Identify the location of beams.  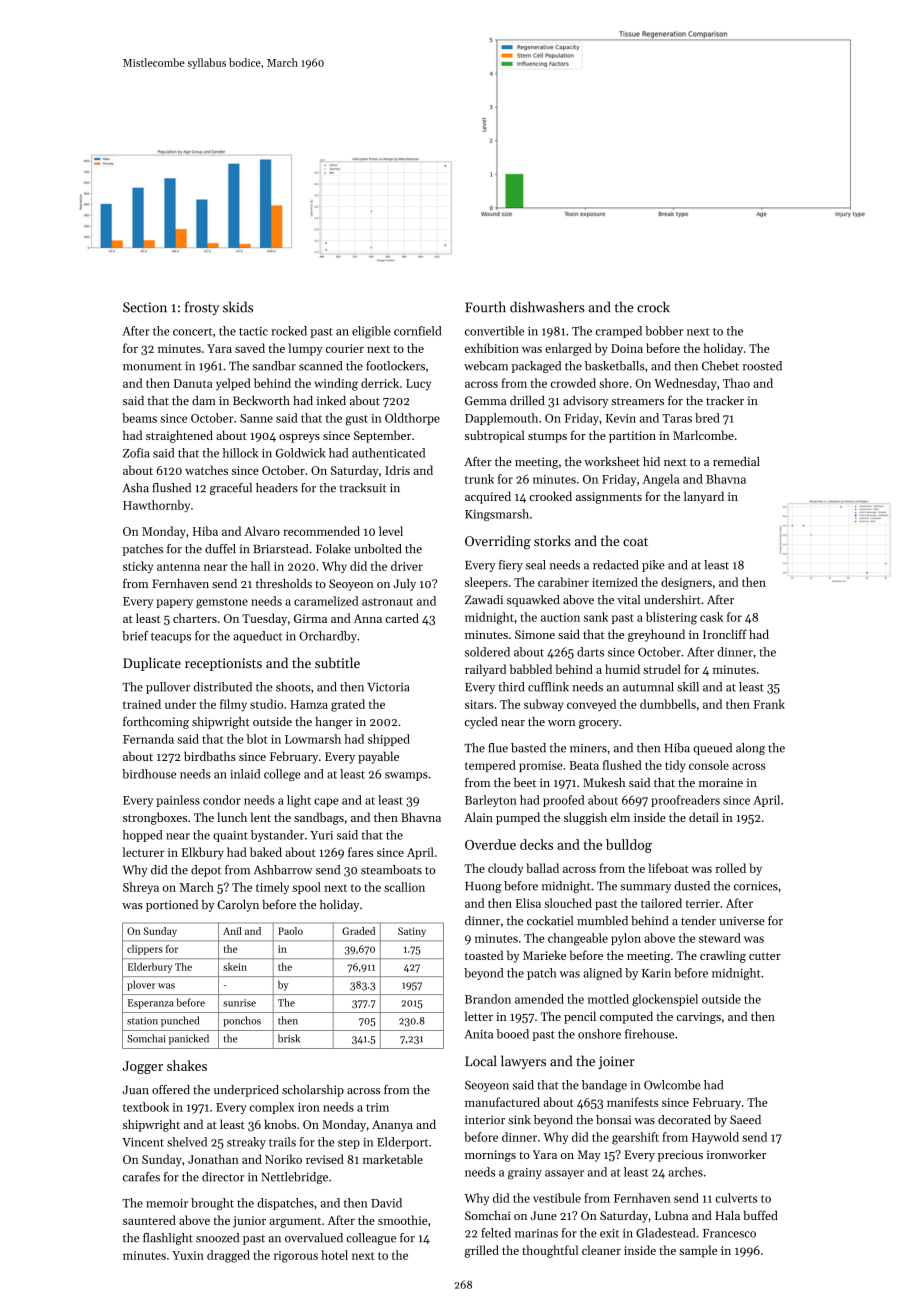
(139, 418).
